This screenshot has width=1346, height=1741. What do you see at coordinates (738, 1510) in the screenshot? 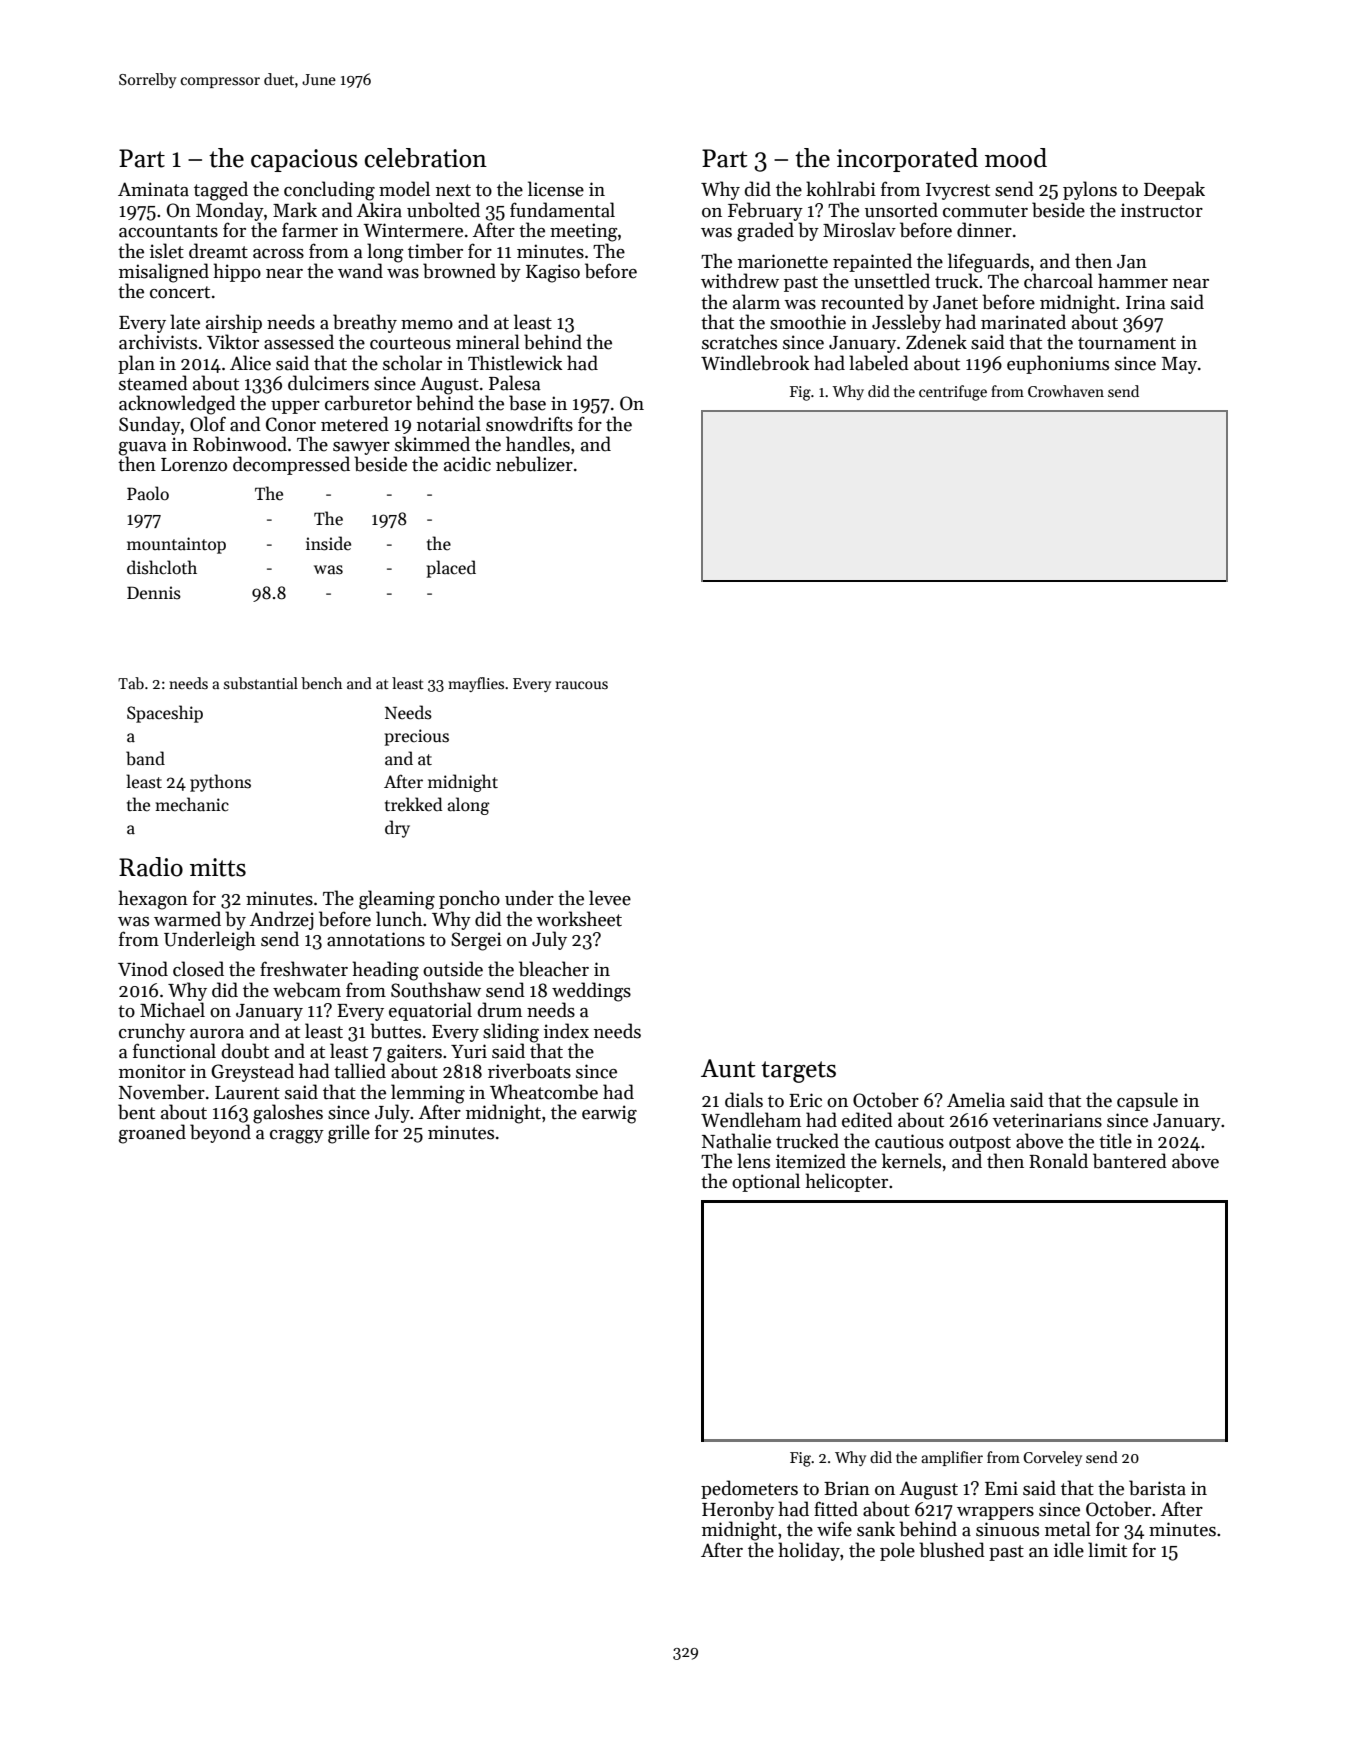
I see `Heronby` at bounding box center [738, 1510].
